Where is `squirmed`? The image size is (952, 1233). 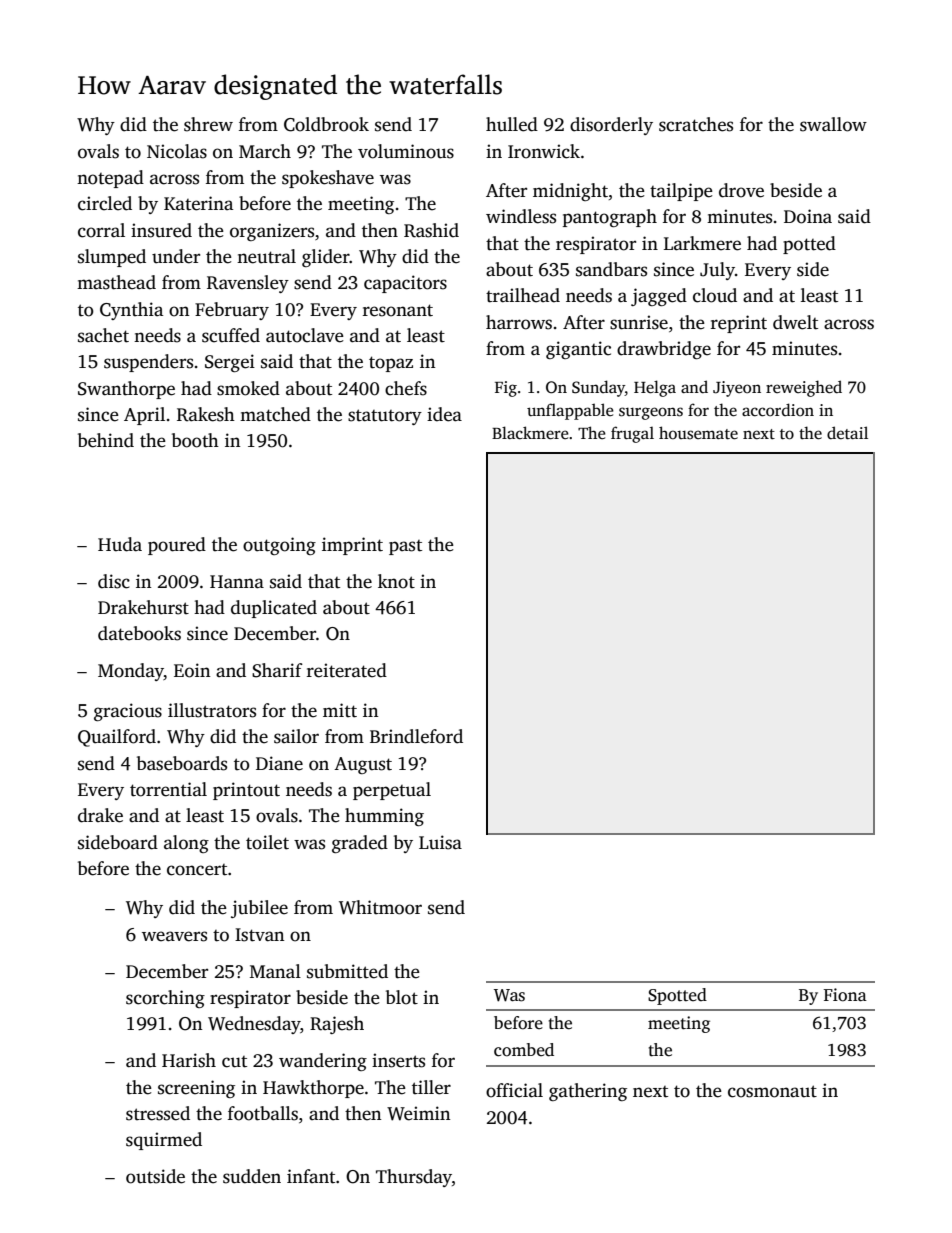
squirmed is located at coordinates (164, 1141).
